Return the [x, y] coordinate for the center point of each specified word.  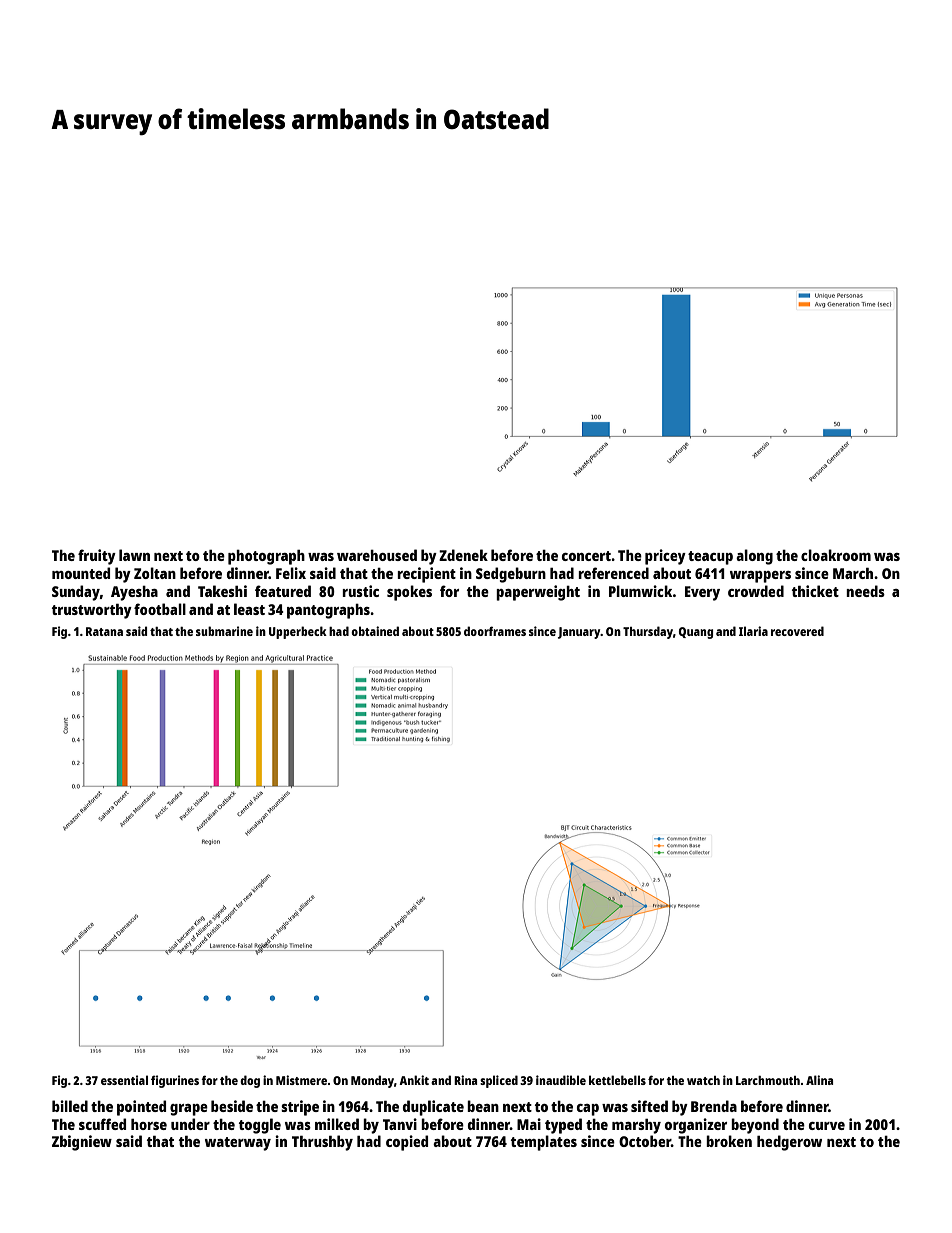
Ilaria [753, 631]
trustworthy [92, 611]
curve [827, 1126]
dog [250, 1081]
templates [544, 1143]
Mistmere [301, 1080]
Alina [819, 1080]
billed [70, 1106]
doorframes [495, 631]
